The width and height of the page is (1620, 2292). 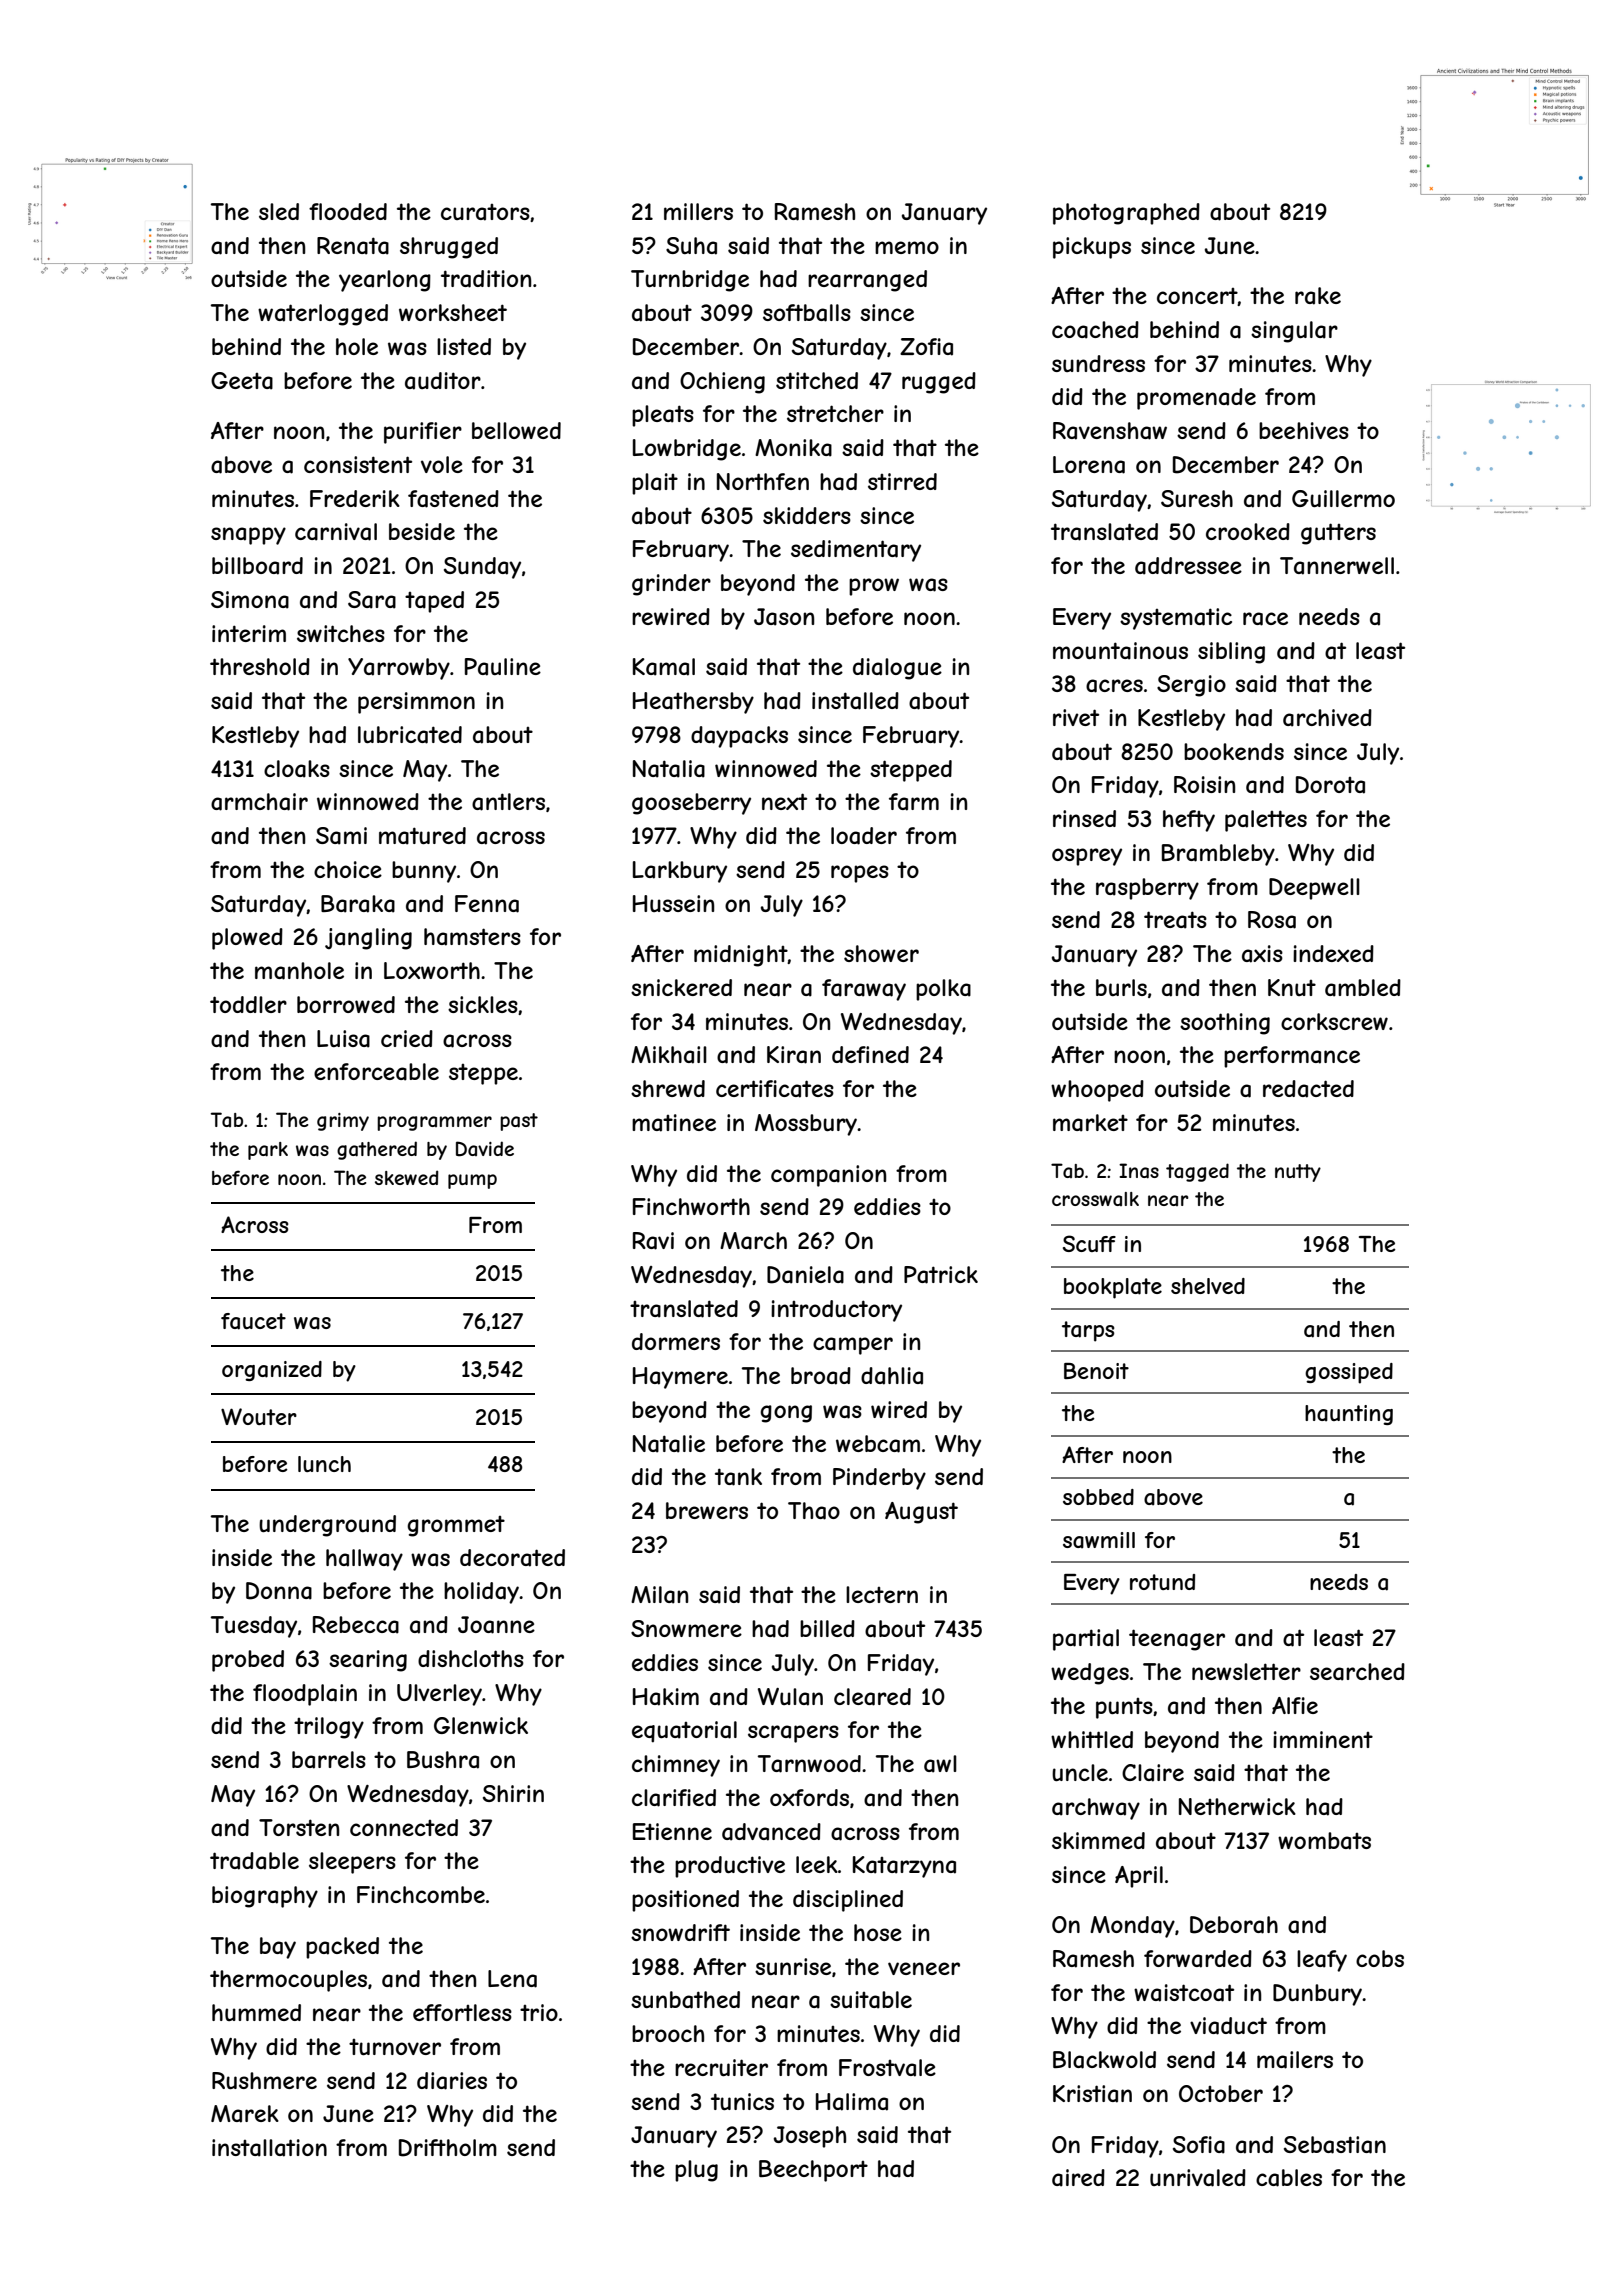 I want to click on organized, so click(x=272, y=1371).
